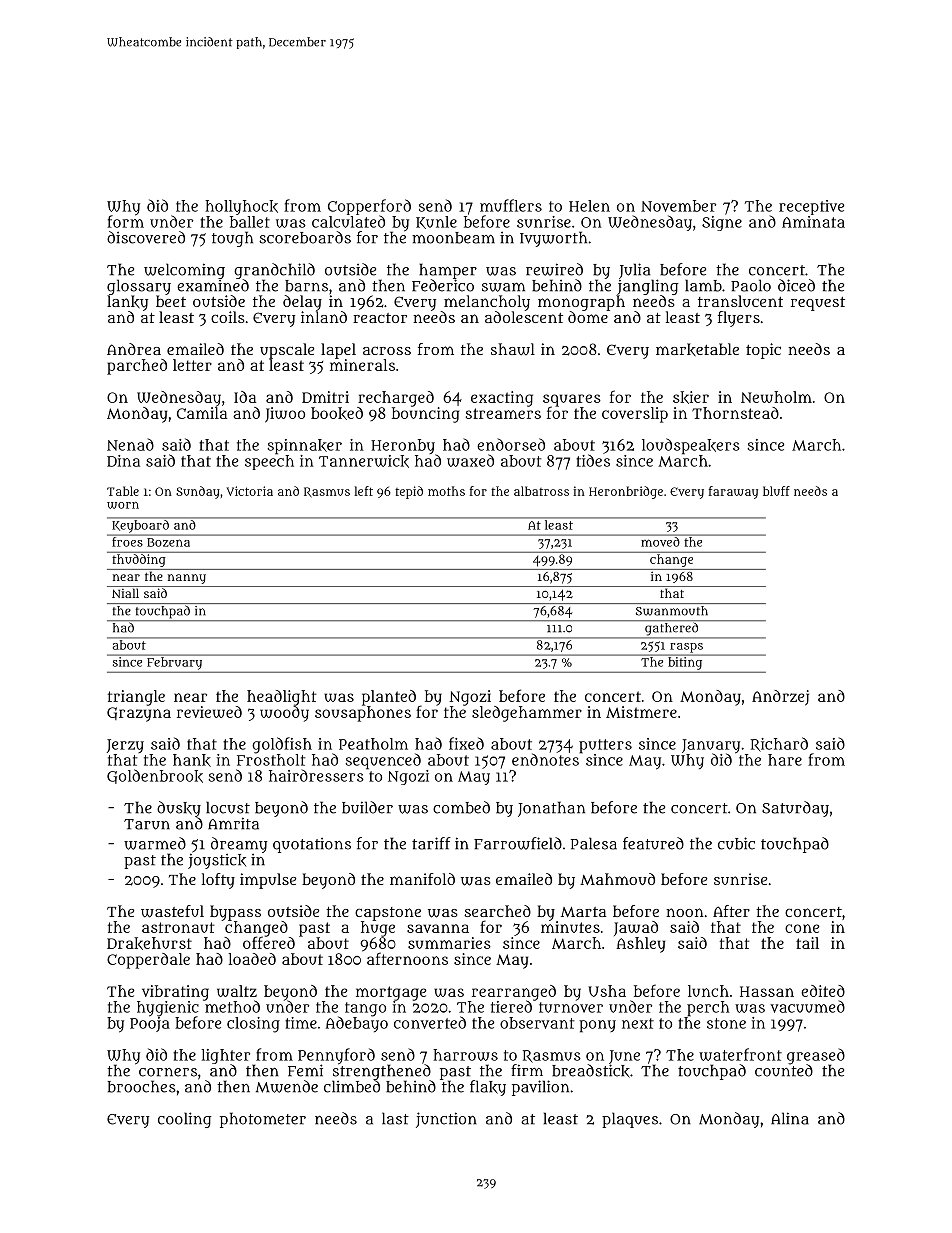 Image resolution: width=952 pixels, height=1233 pixels. What do you see at coordinates (790, 1118) in the document?
I see `Alina` at bounding box center [790, 1118].
